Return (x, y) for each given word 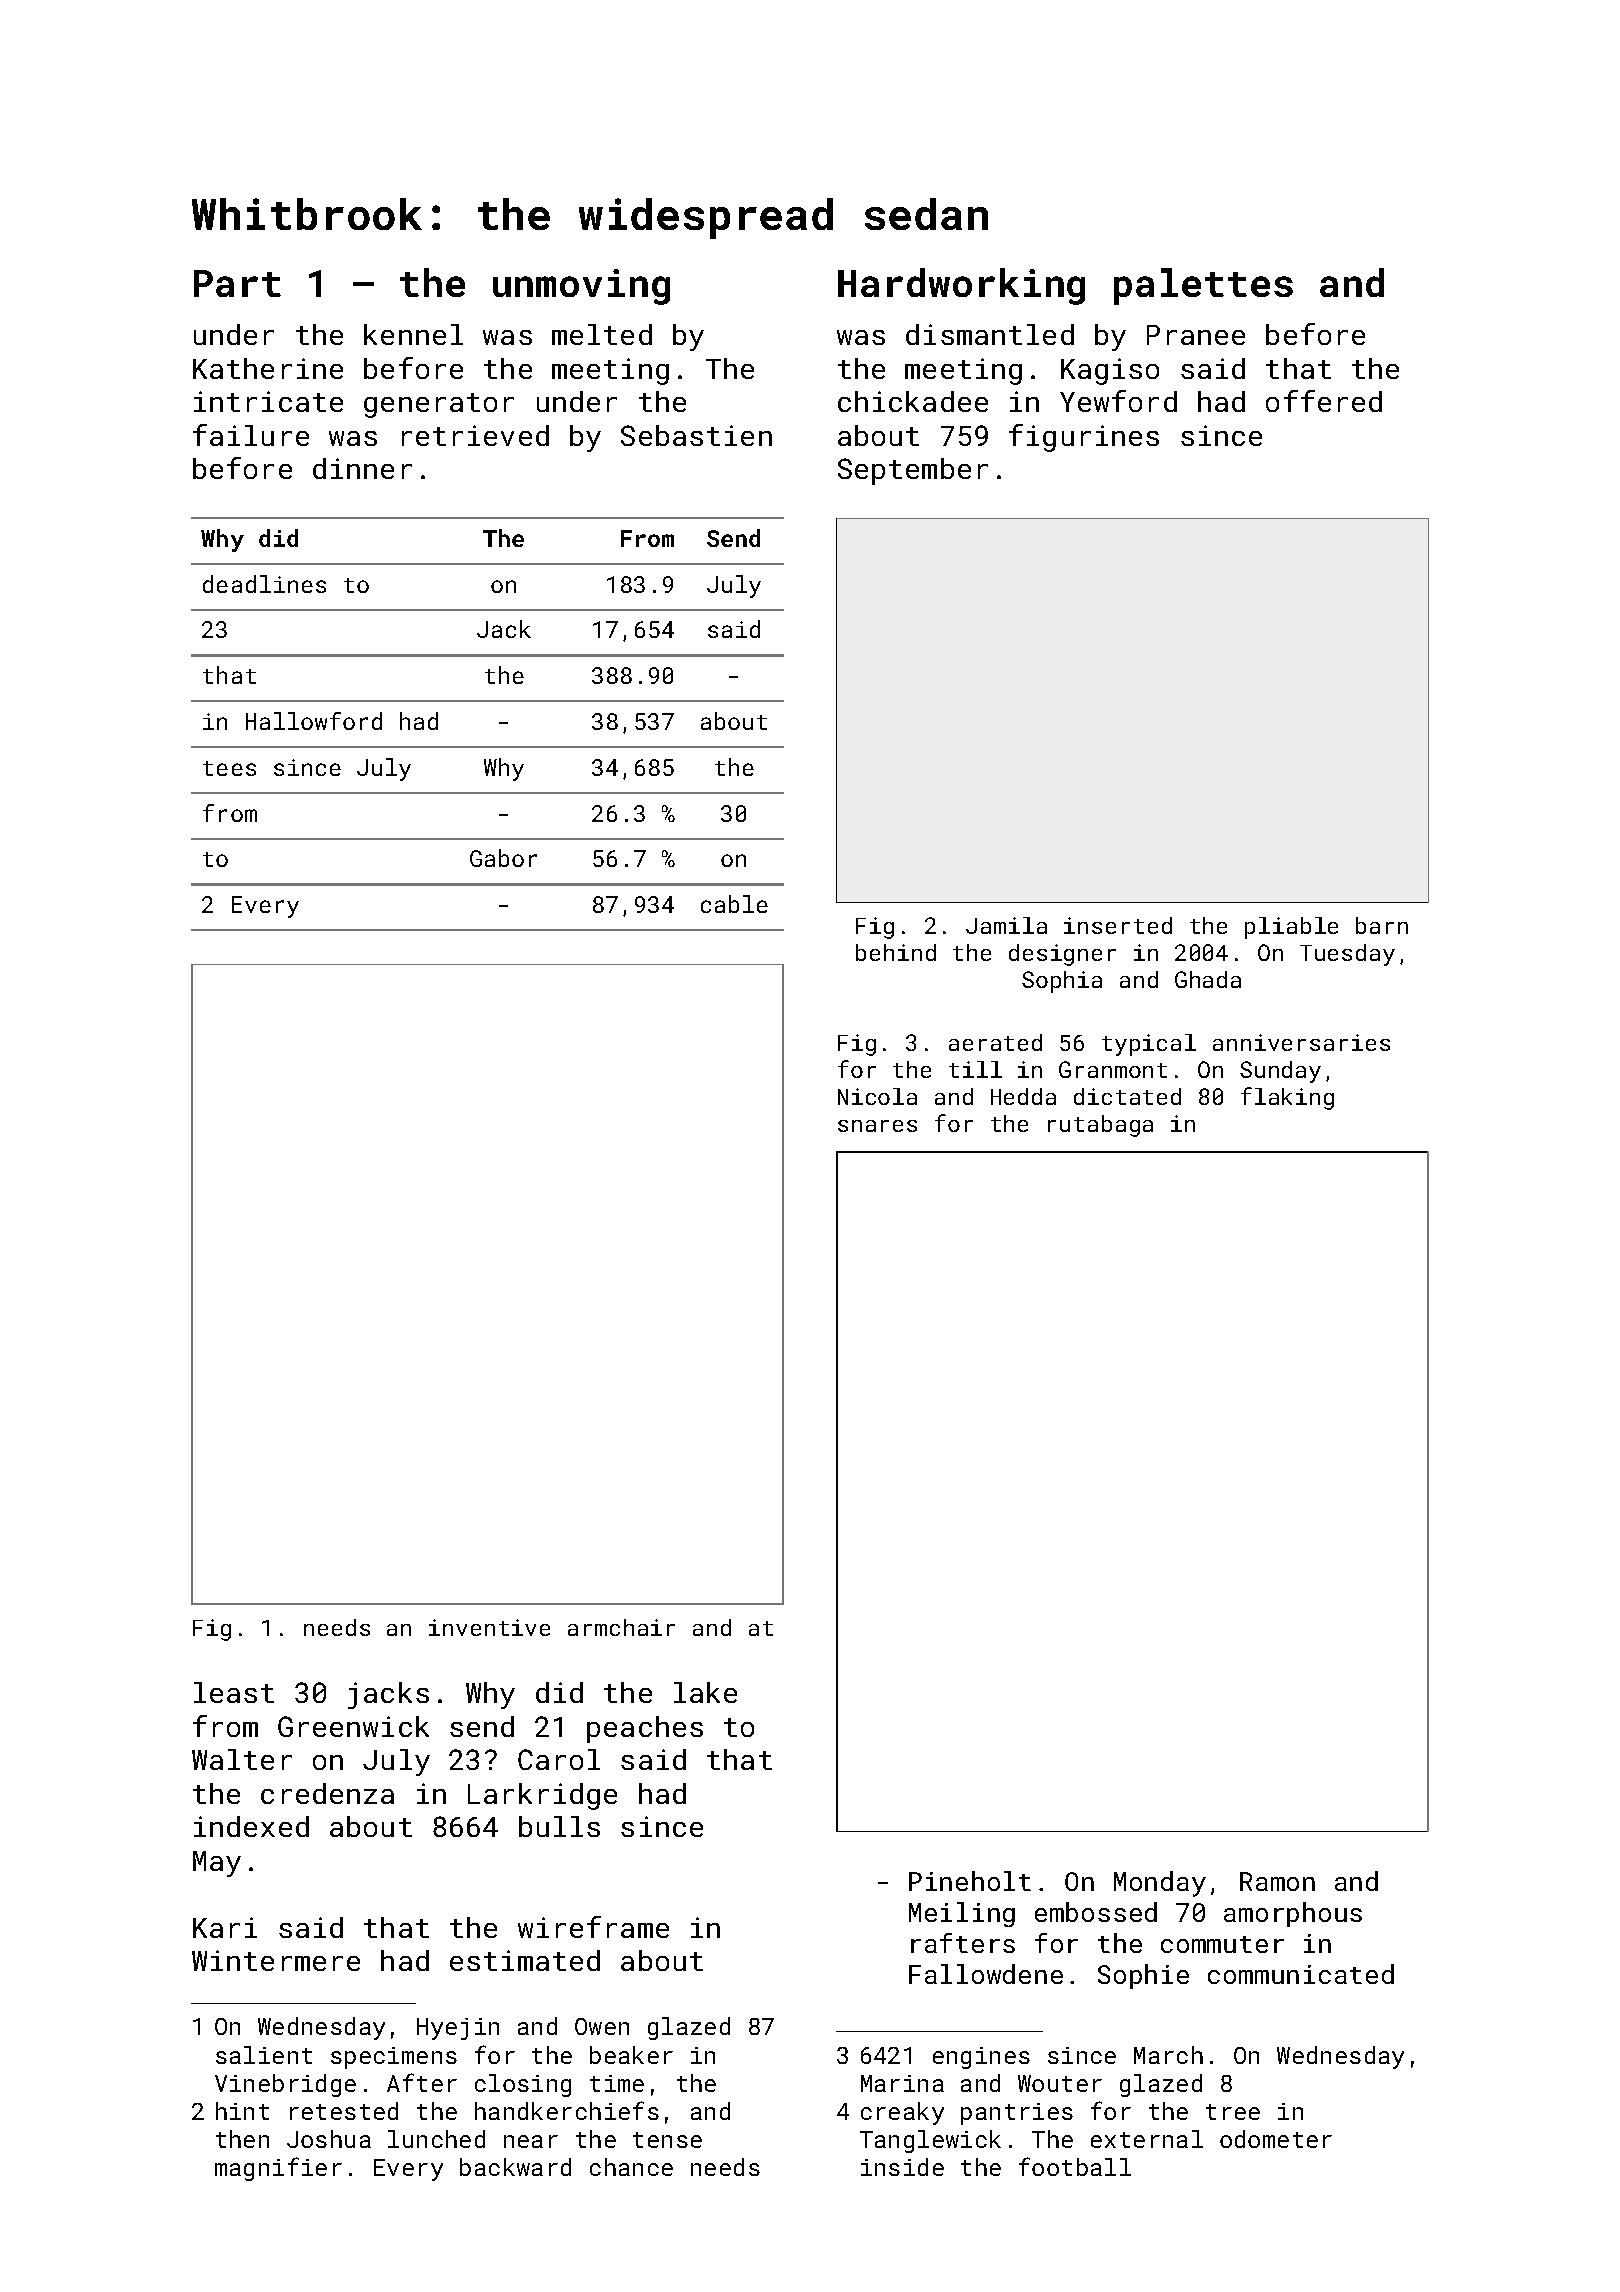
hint (242, 2111)
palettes (1203, 286)
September (913, 471)
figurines (1084, 438)
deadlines (264, 584)
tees (229, 768)
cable (734, 904)
